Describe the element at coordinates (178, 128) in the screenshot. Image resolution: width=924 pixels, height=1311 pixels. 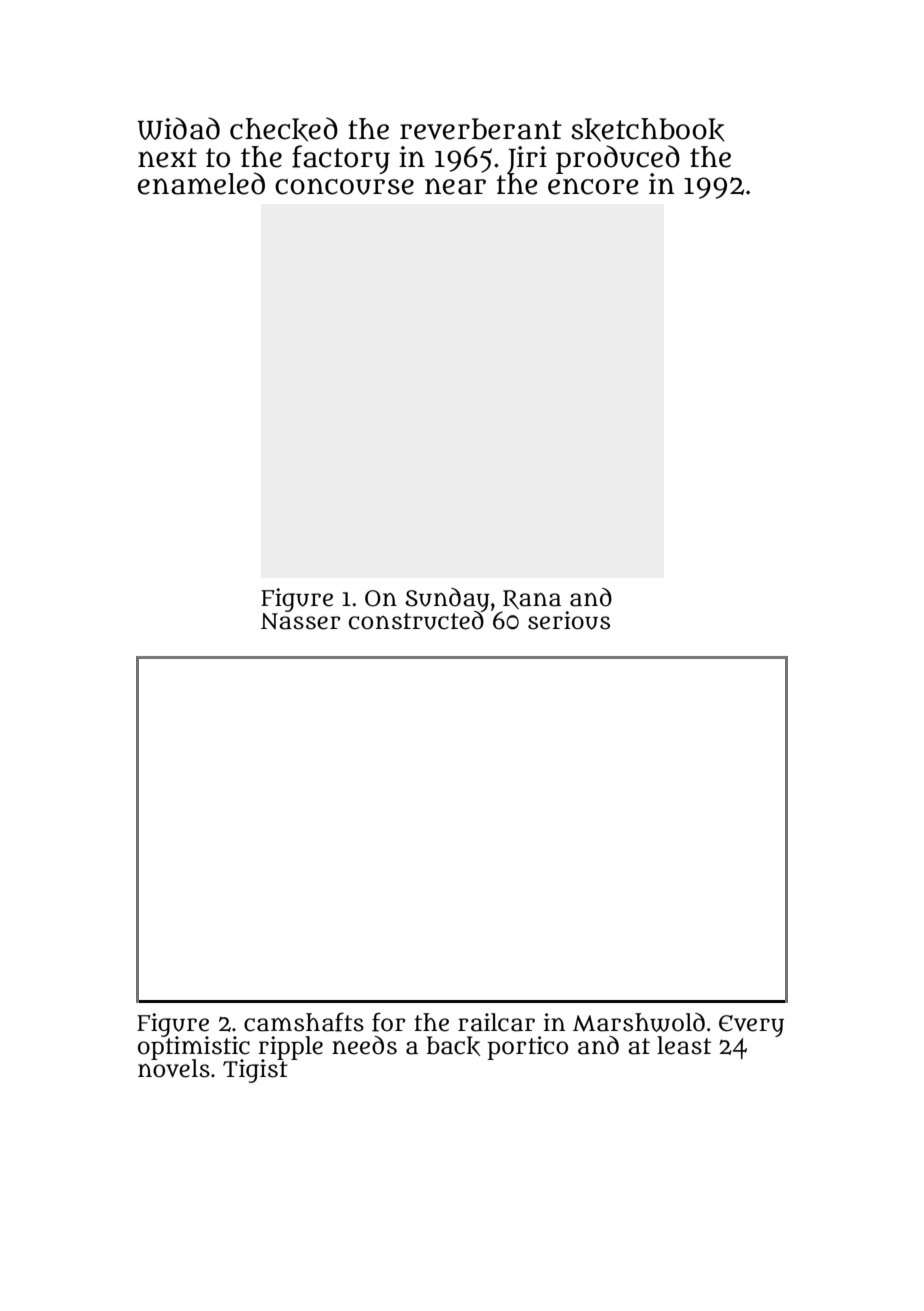
I see `Widad` at that location.
